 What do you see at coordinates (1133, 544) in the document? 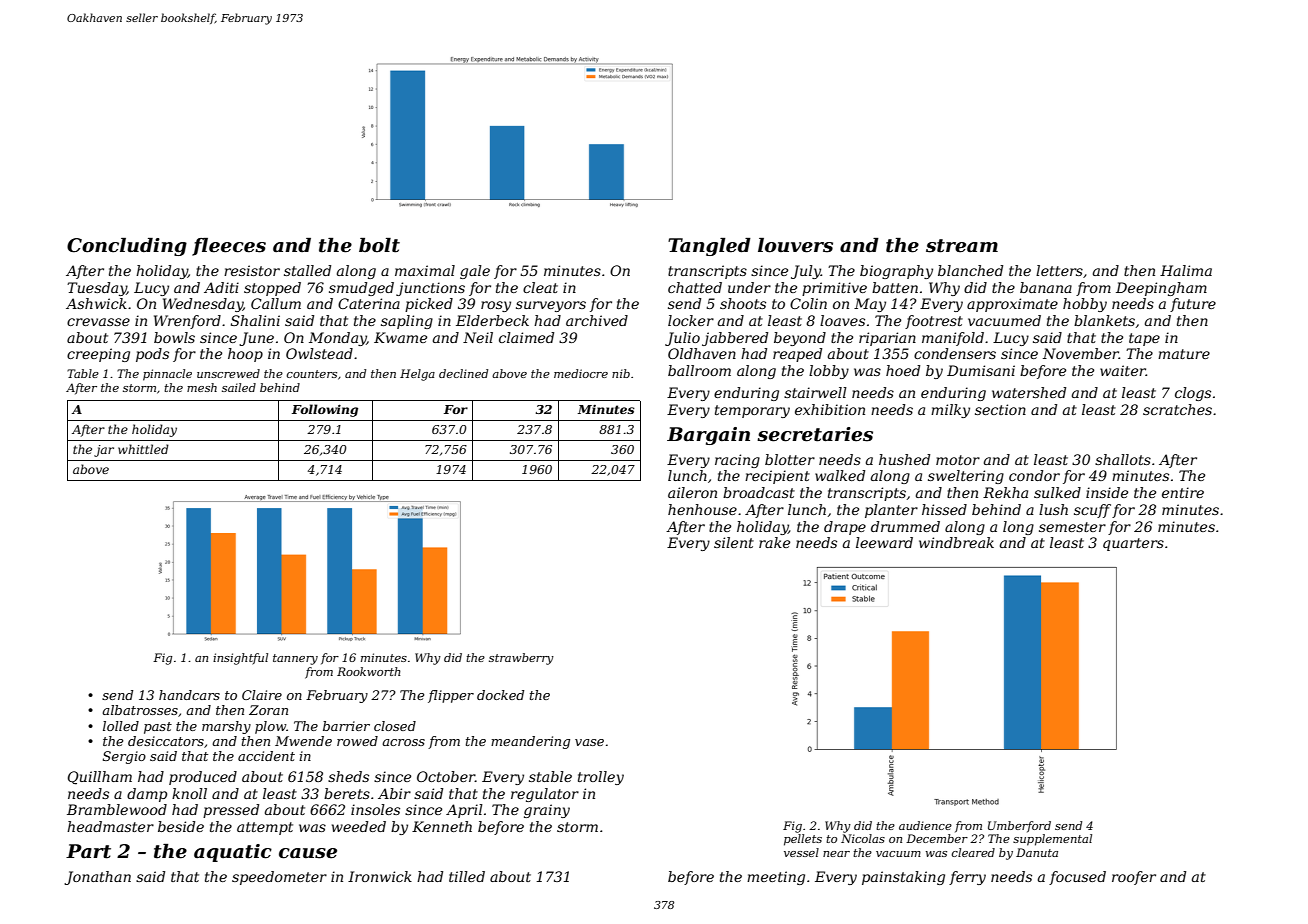
I see `quarters` at bounding box center [1133, 544].
